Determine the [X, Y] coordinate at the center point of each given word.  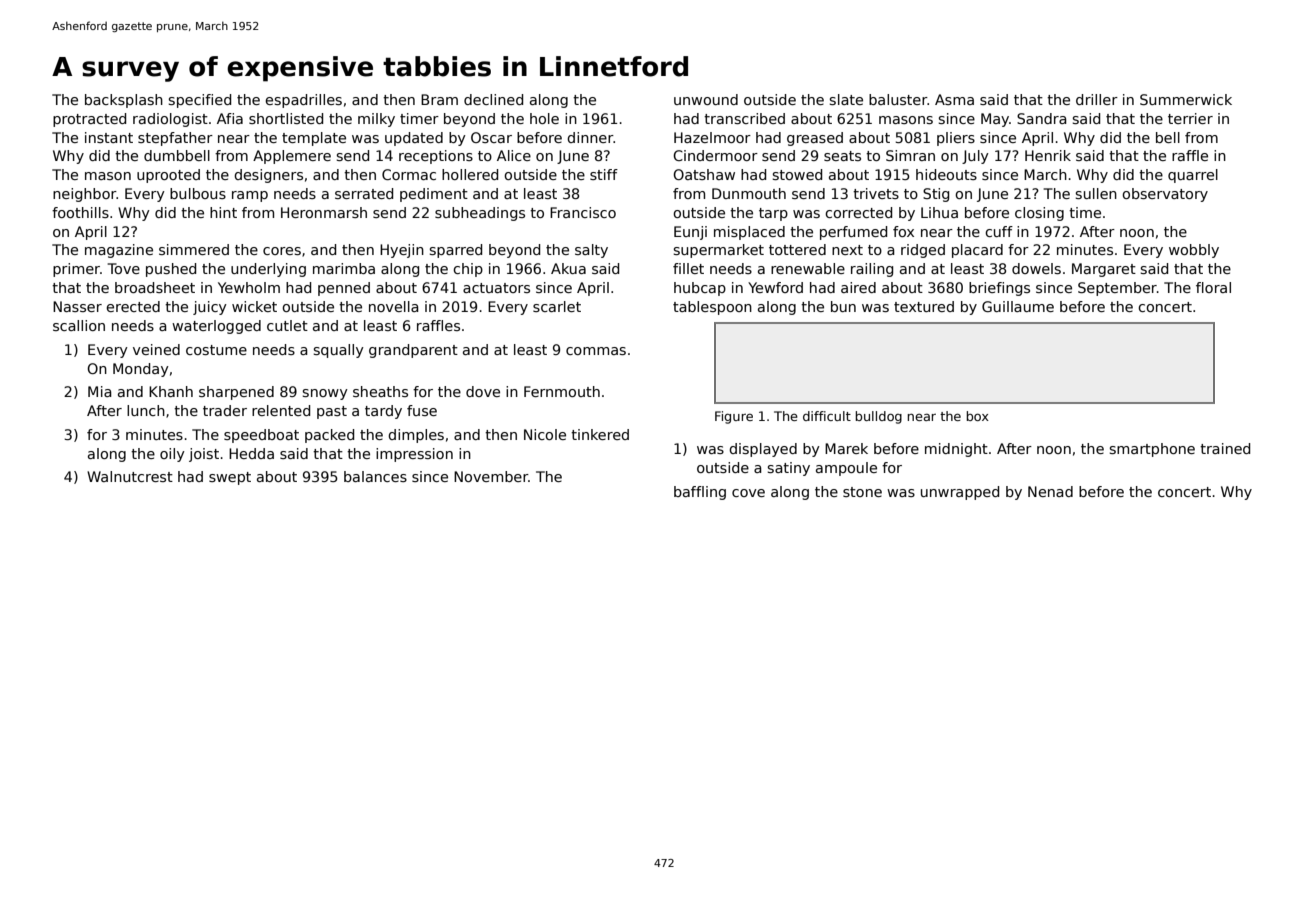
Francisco [583, 212]
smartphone [1152, 450]
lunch [146, 410]
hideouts [946, 174]
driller [1097, 99]
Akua [568, 268]
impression [414, 455]
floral [1213, 287]
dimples [416, 436]
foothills [80, 212]
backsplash [124, 101]
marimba [344, 268]
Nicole [545, 434]
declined [493, 99]
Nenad [1050, 491]
